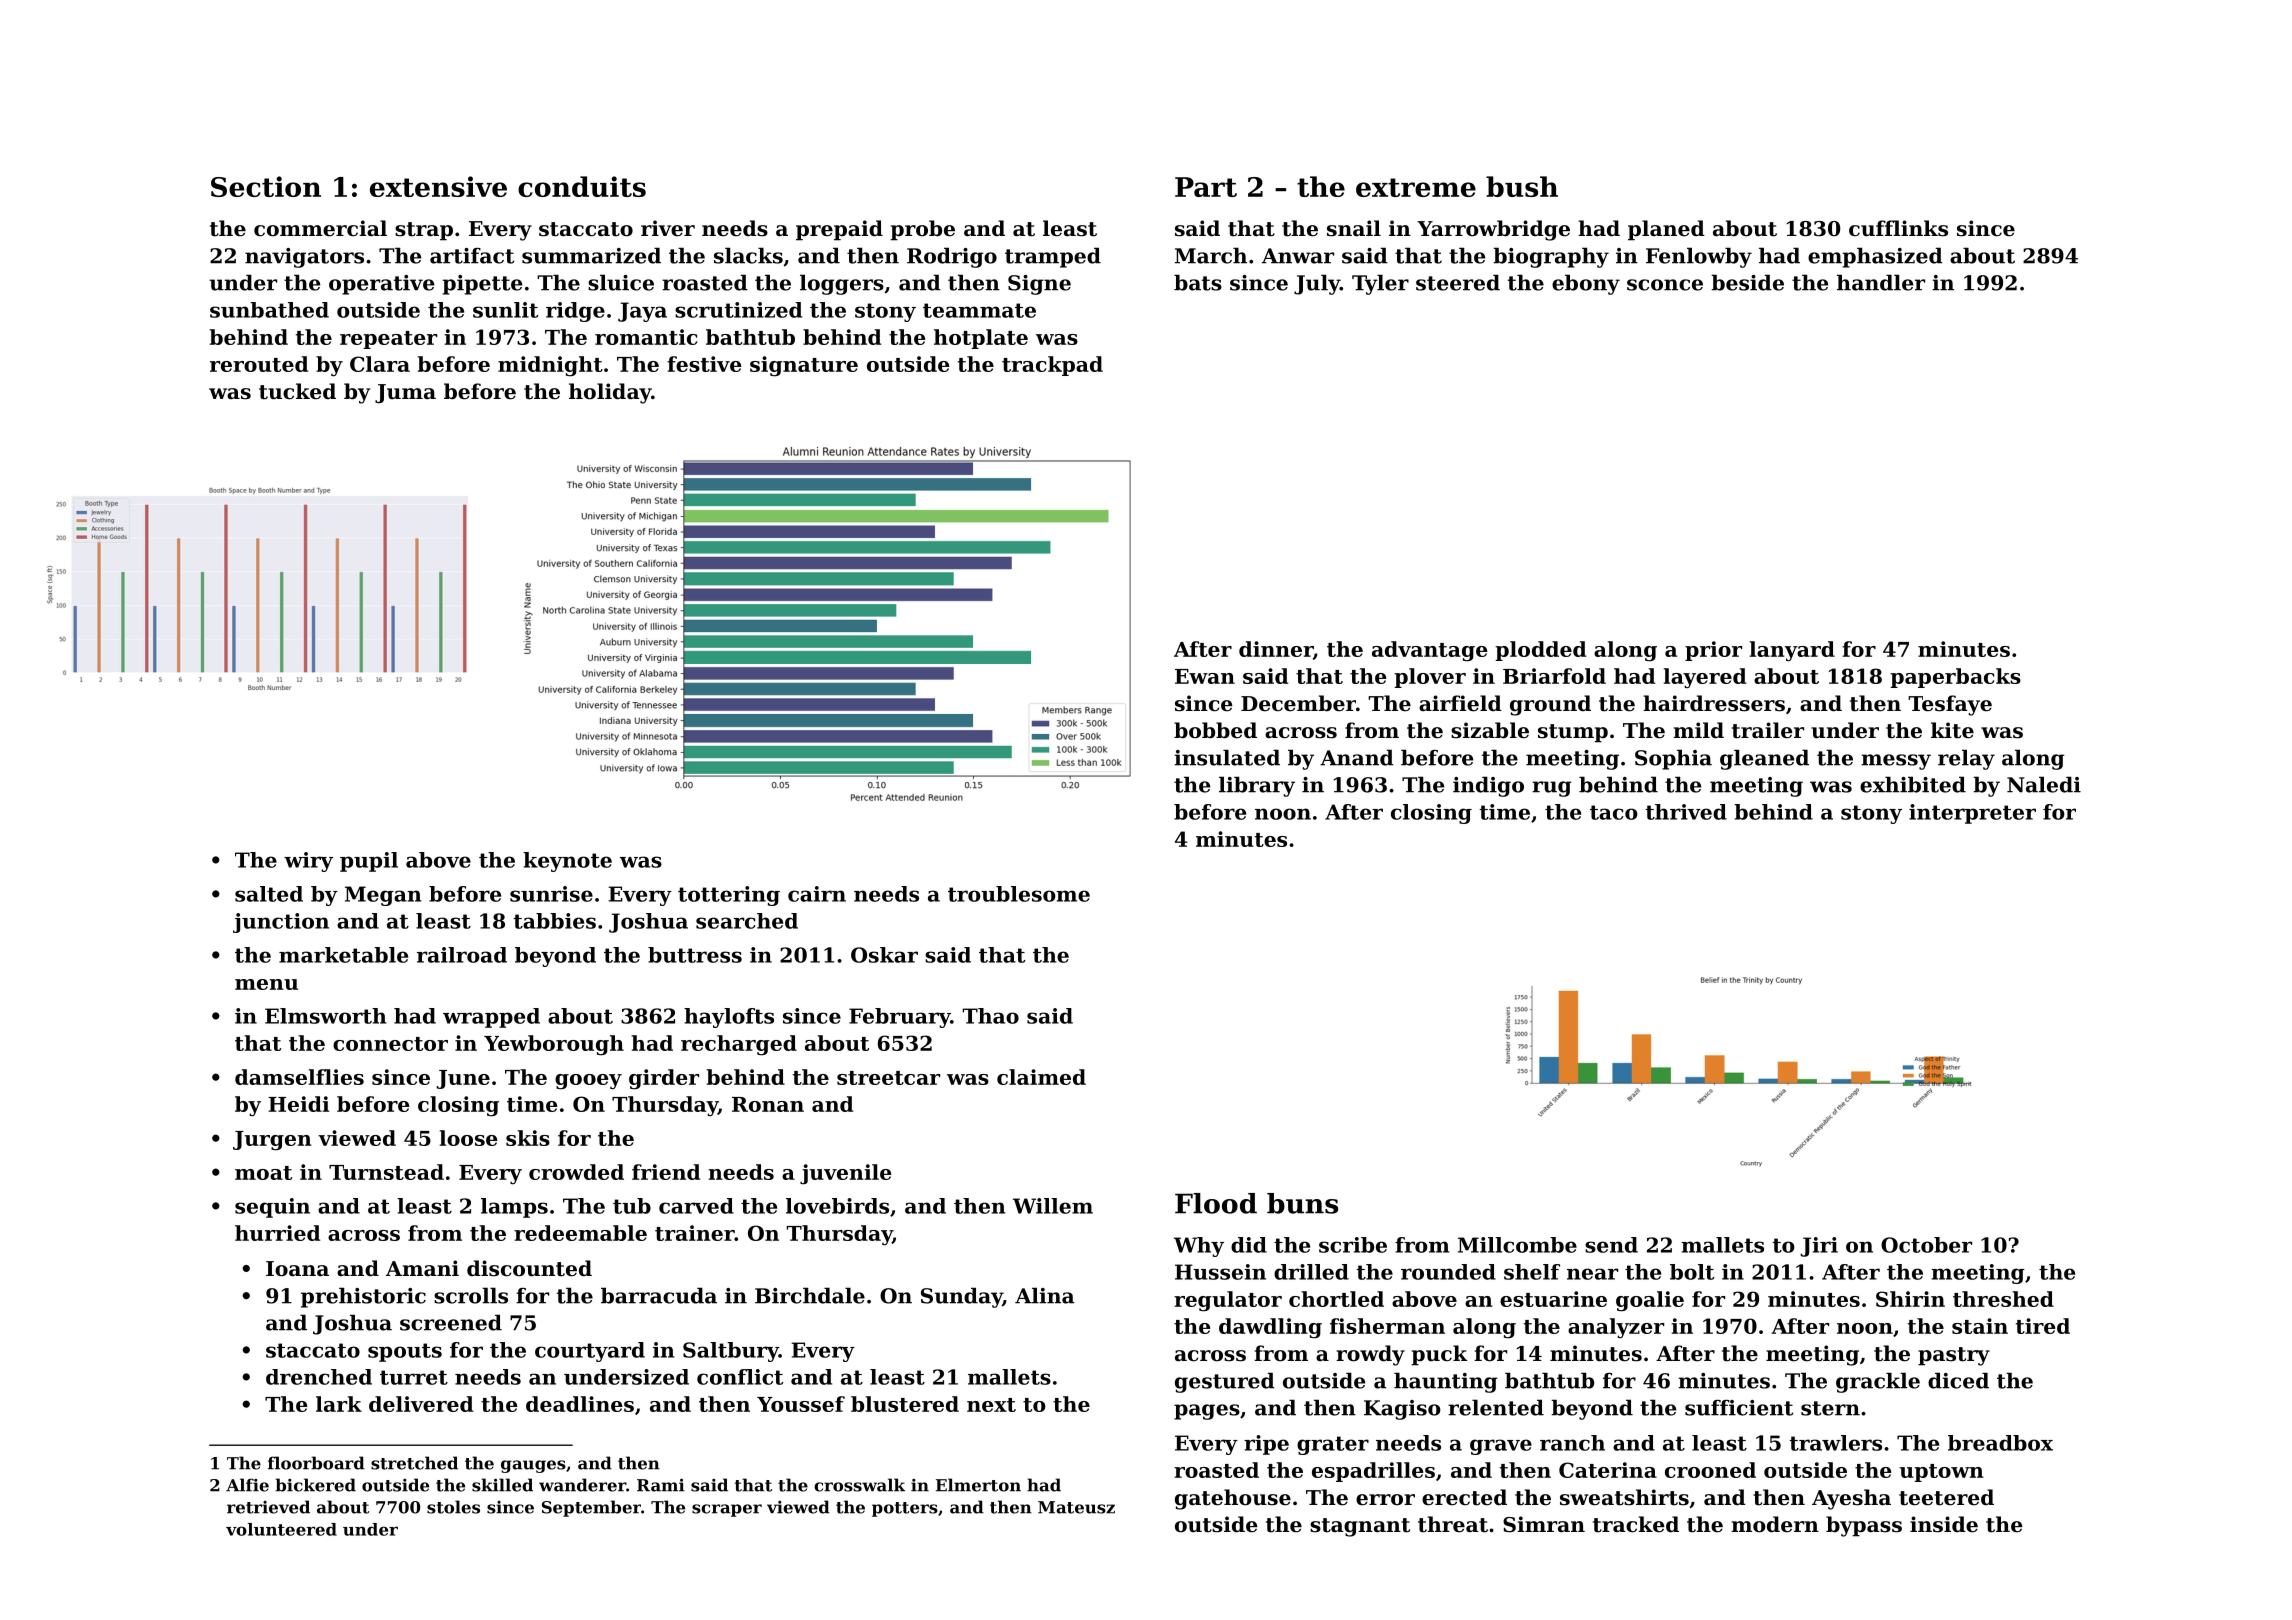 This document has width=2292, height=1620. What do you see at coordinates (297, 391) in the document?
I see `tucked` at bounding box center [297, 391].
